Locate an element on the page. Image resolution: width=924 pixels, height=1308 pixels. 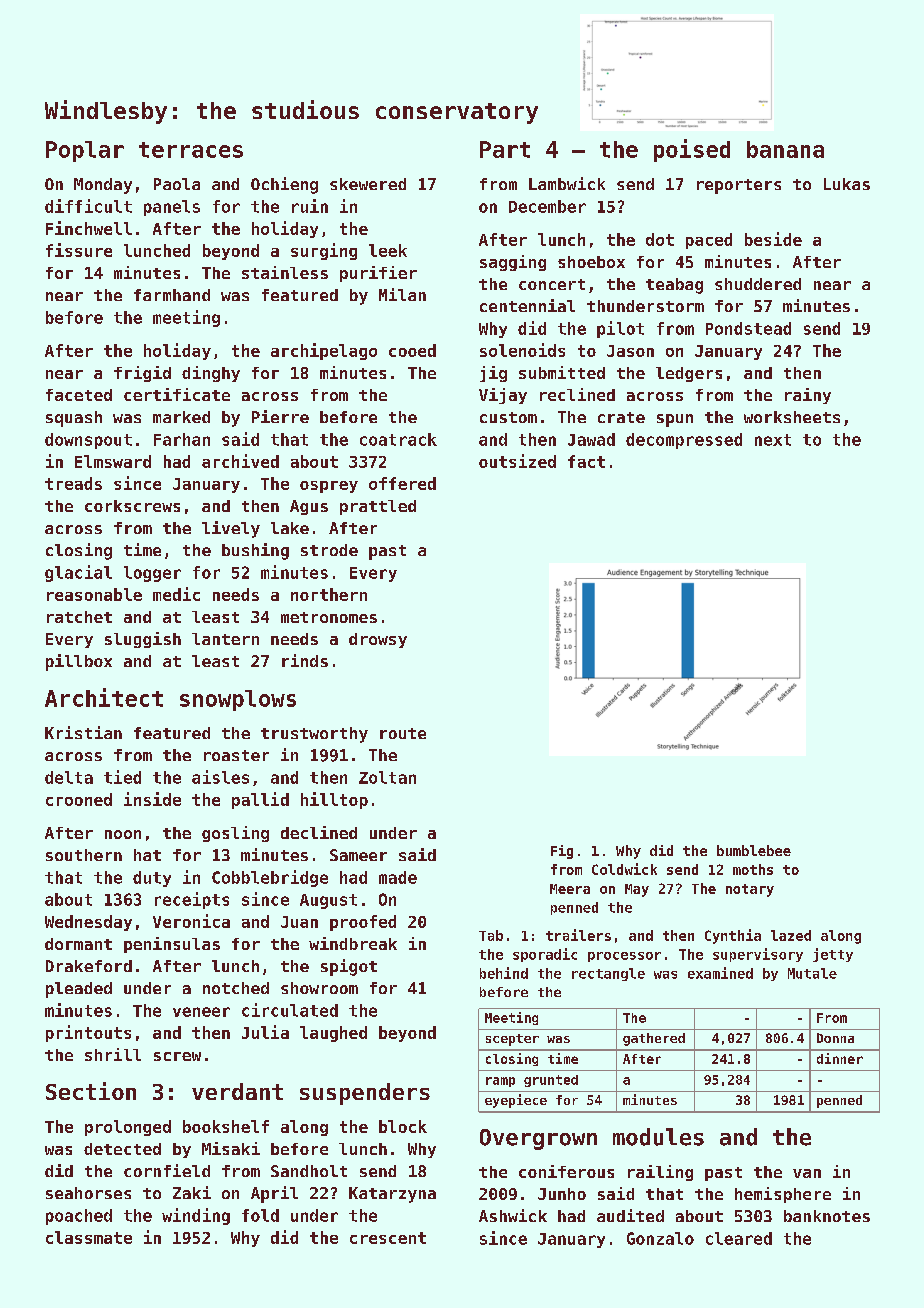
medic is located at coordinates (176, 594).
